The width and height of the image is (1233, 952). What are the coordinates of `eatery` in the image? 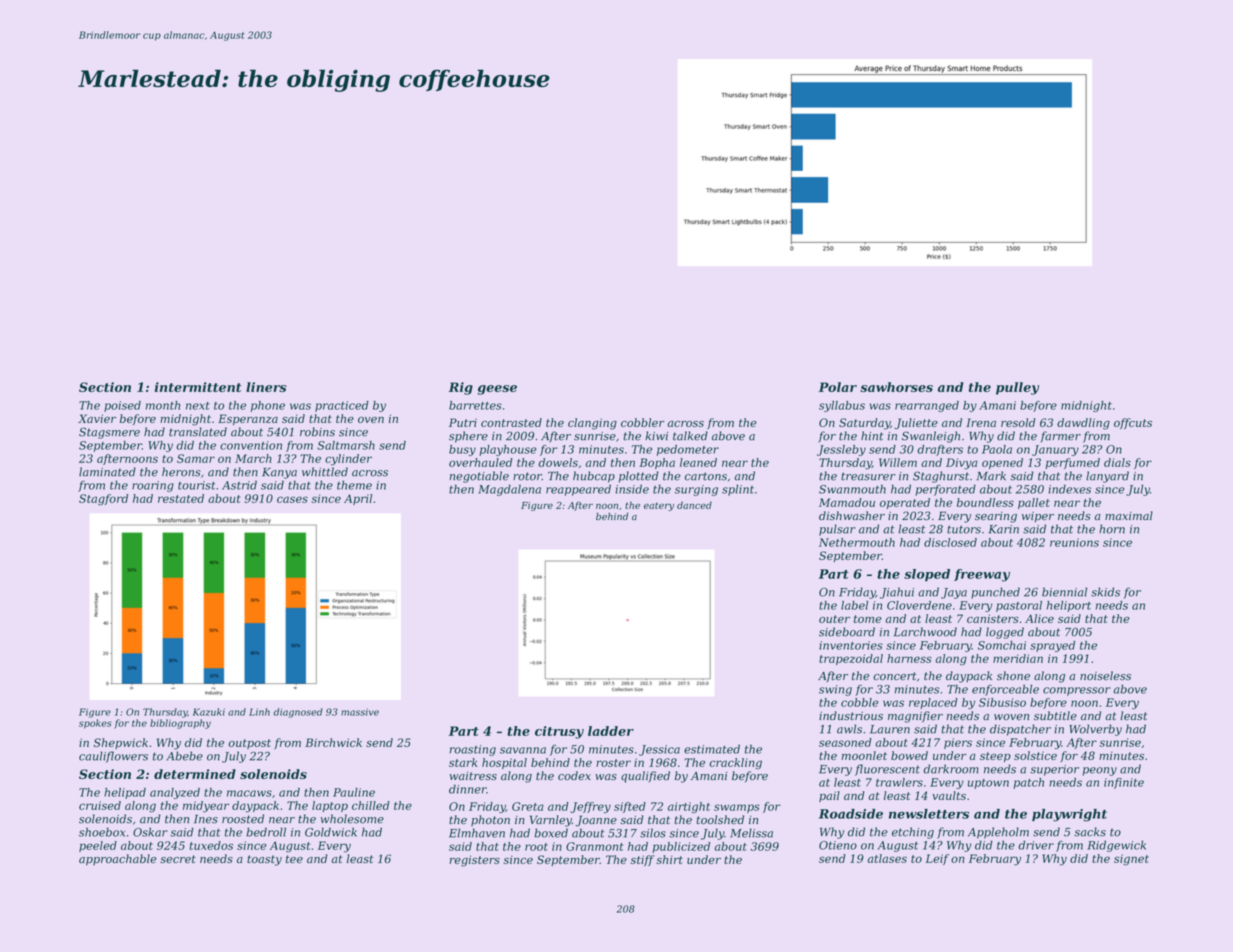 It's located at (659, 506).
